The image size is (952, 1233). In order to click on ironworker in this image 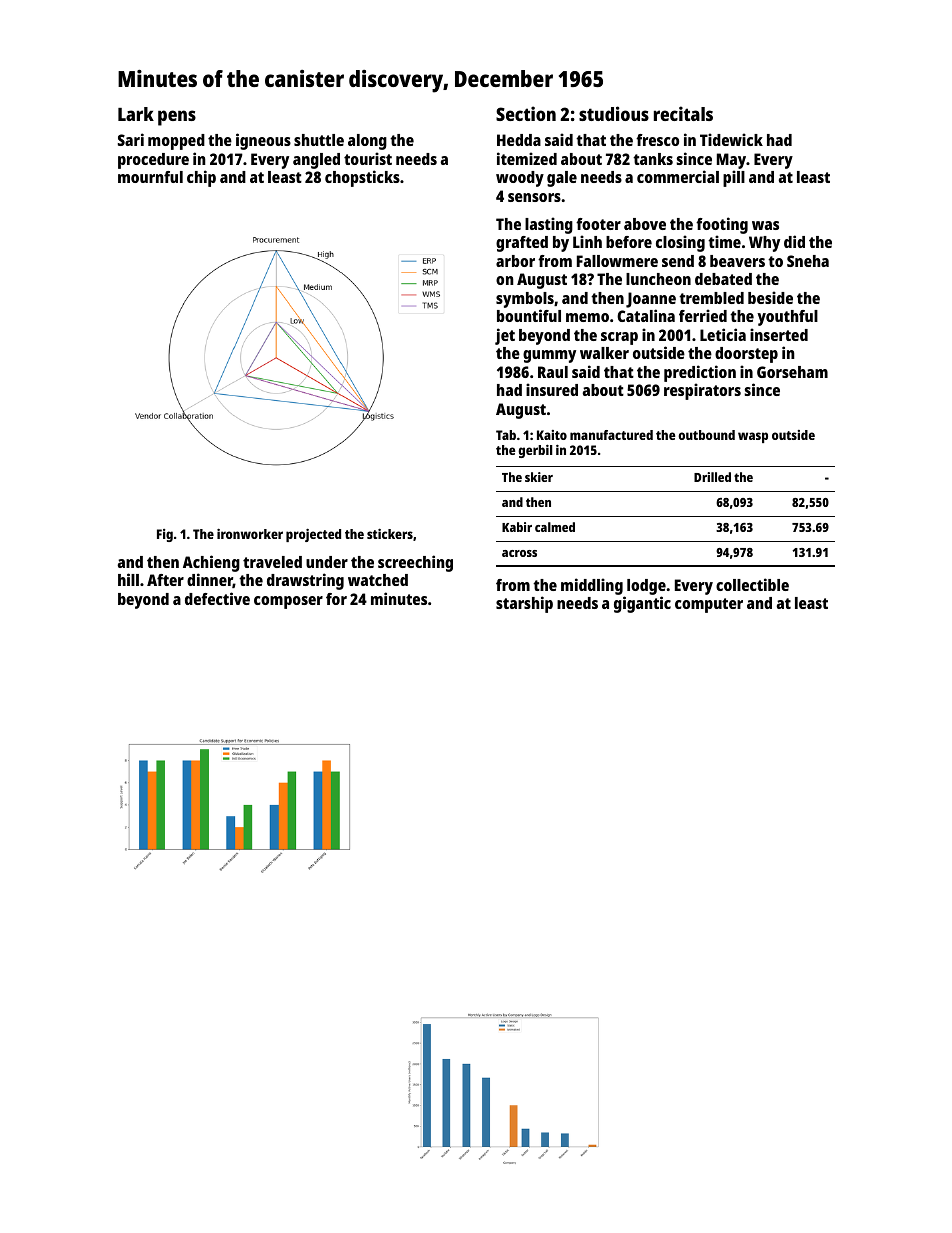, I will do `click(250, 534)`.
